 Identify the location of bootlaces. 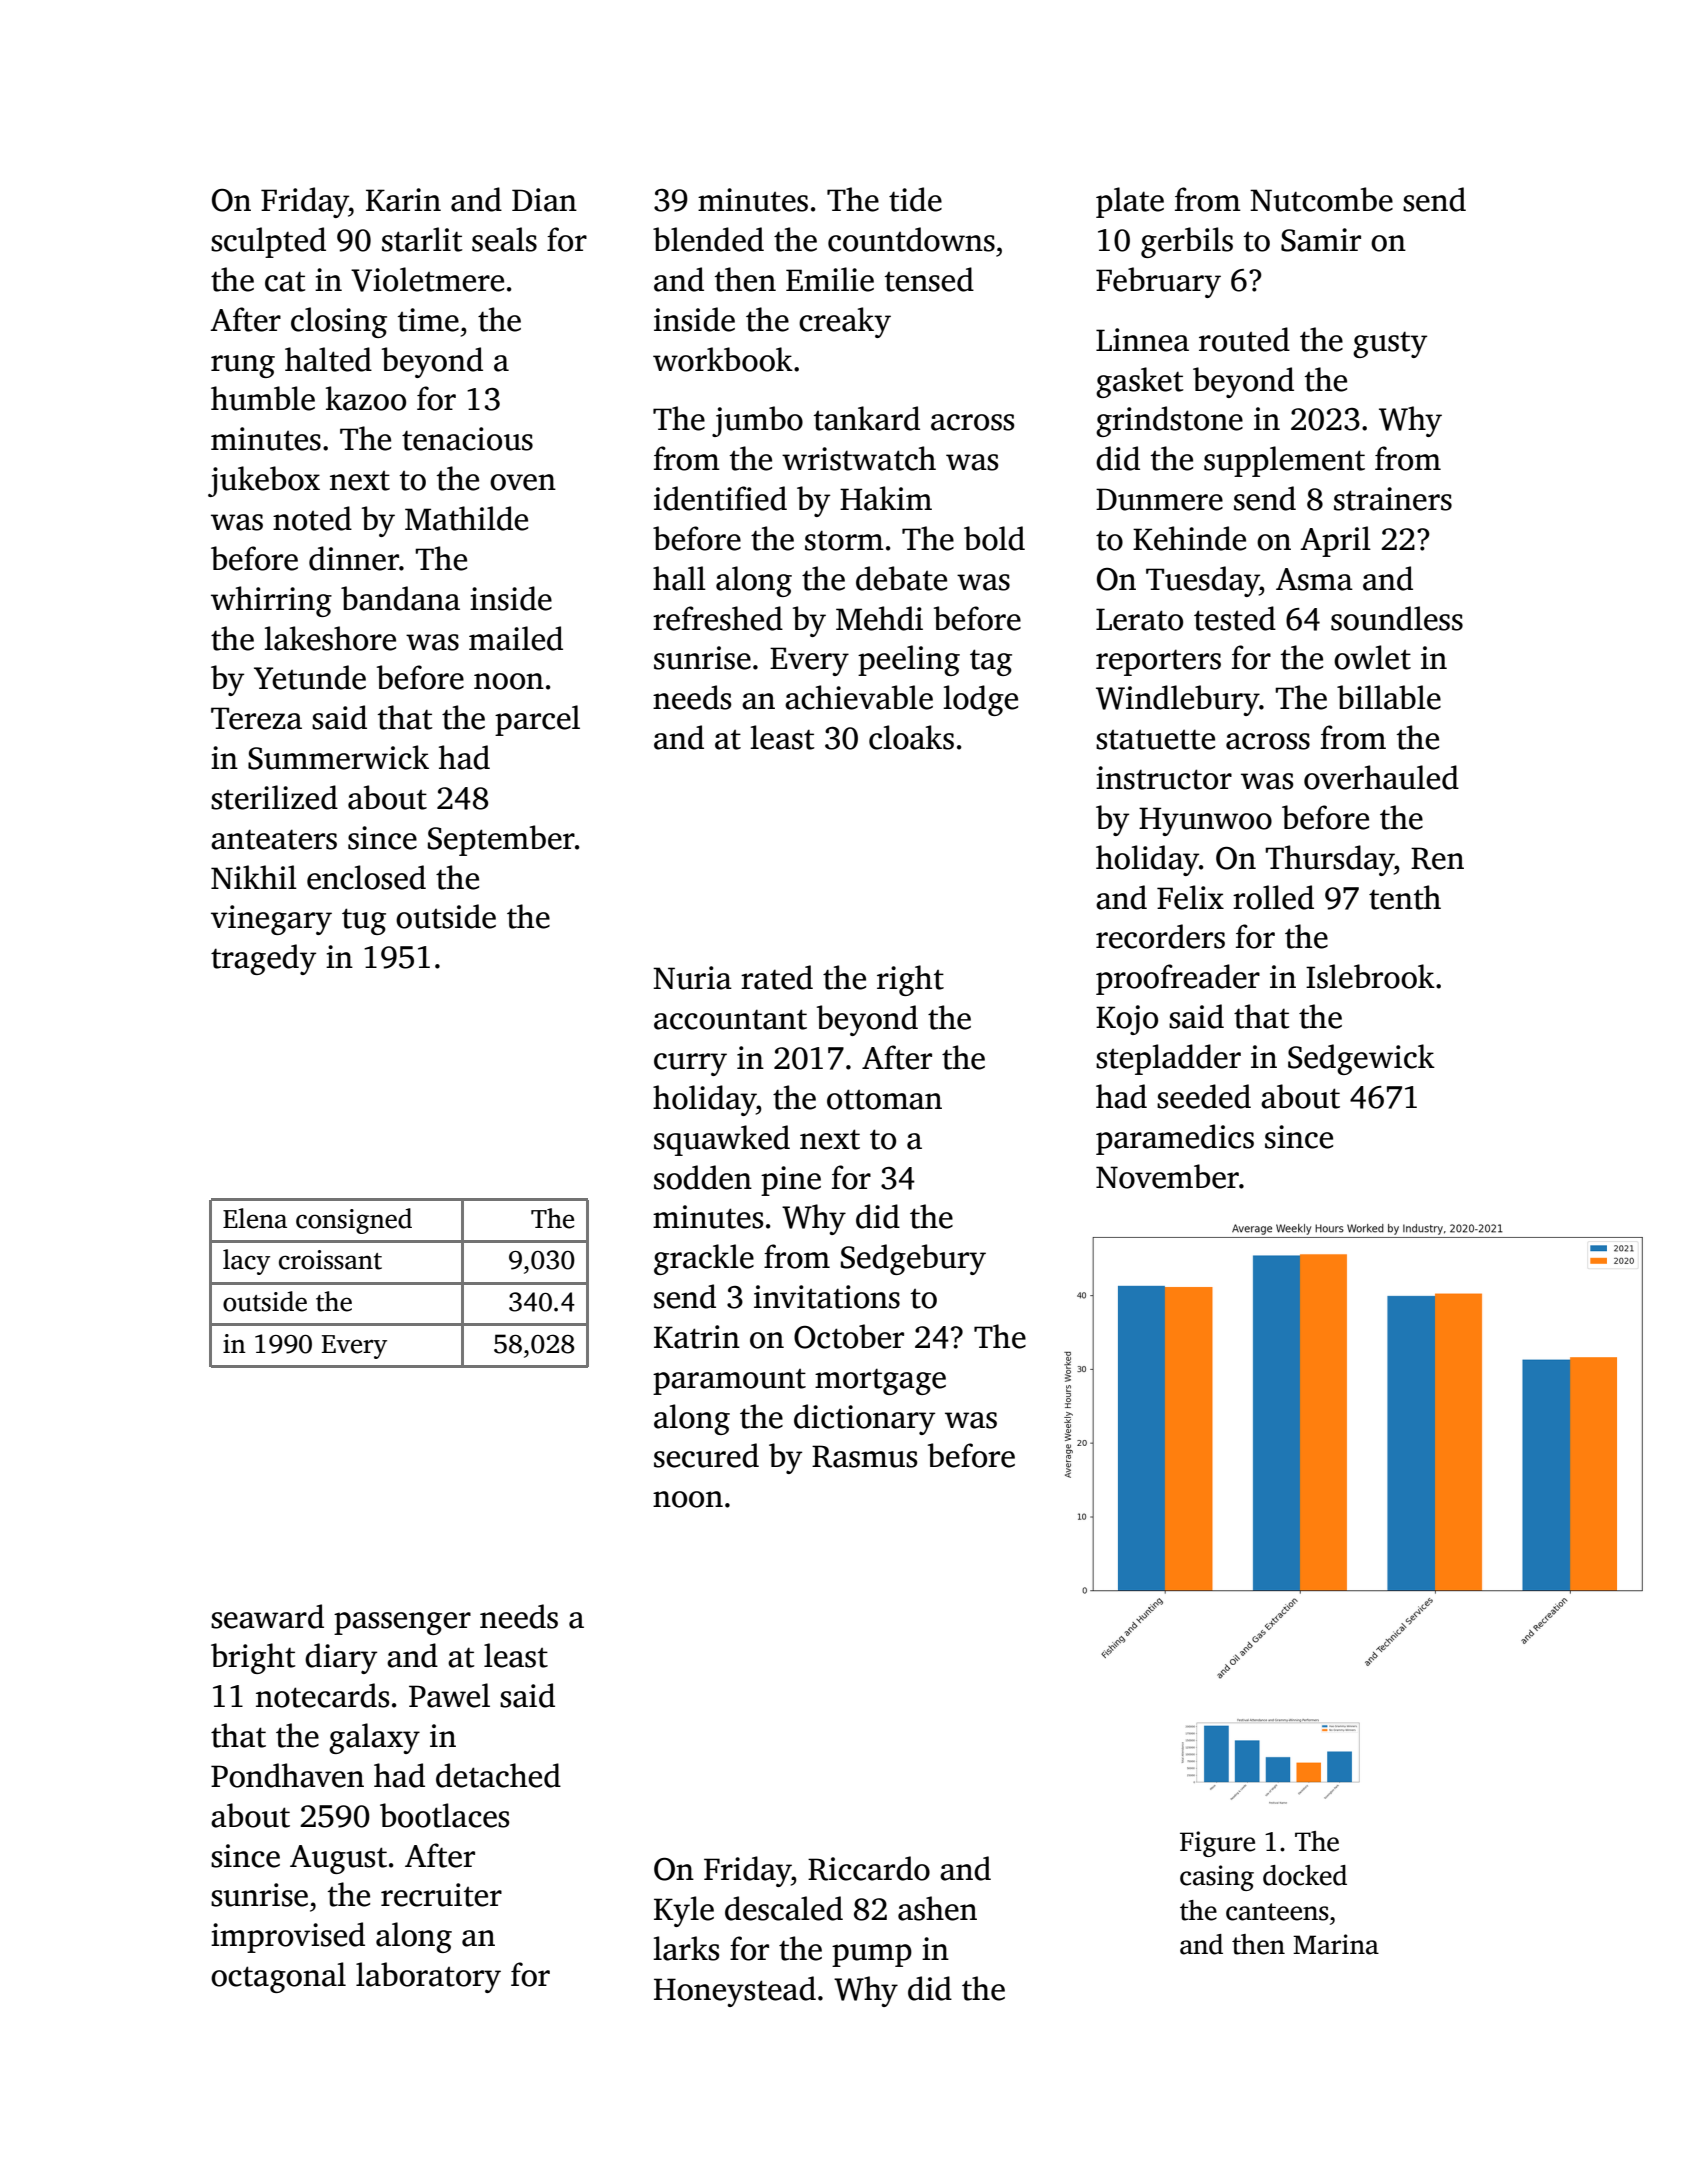
(445, 1815).
